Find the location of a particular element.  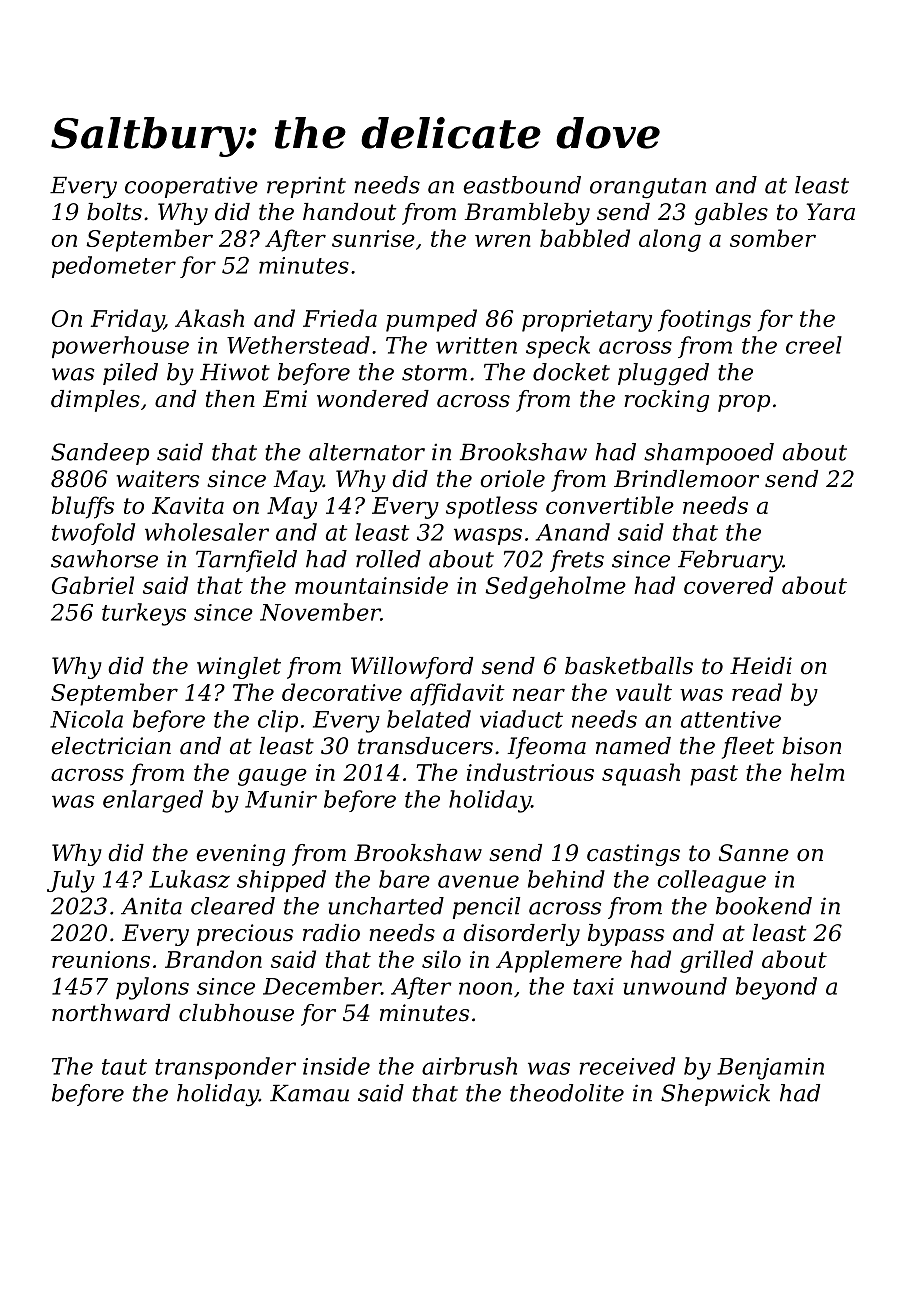

reprint is located at coordinates (306, 187).
